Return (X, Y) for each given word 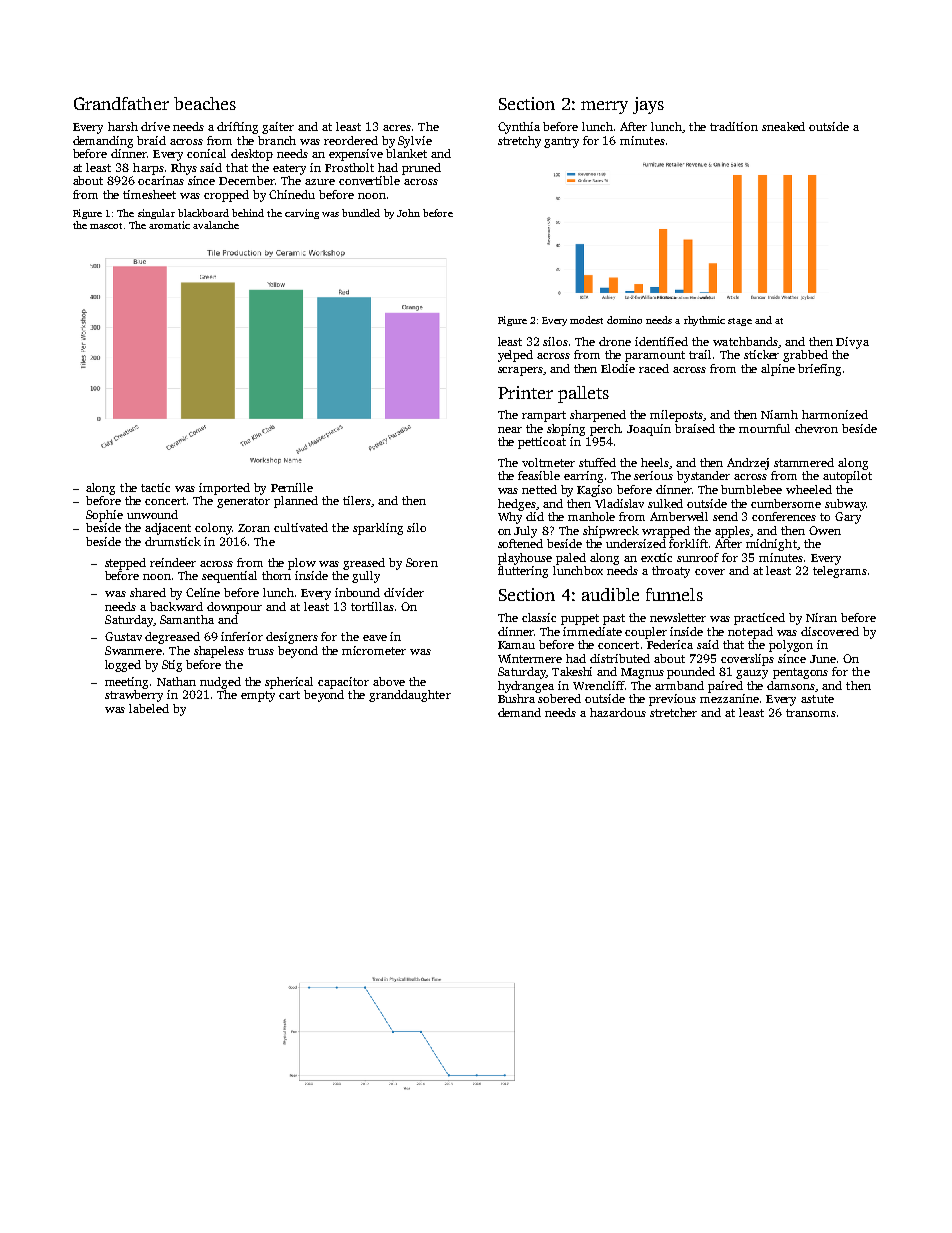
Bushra (516, 698)
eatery (289, 169)
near (510, 430)
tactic (155, 487)
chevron (816, 428)
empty (258, 696)
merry (604, 107)
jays (648, 105)
